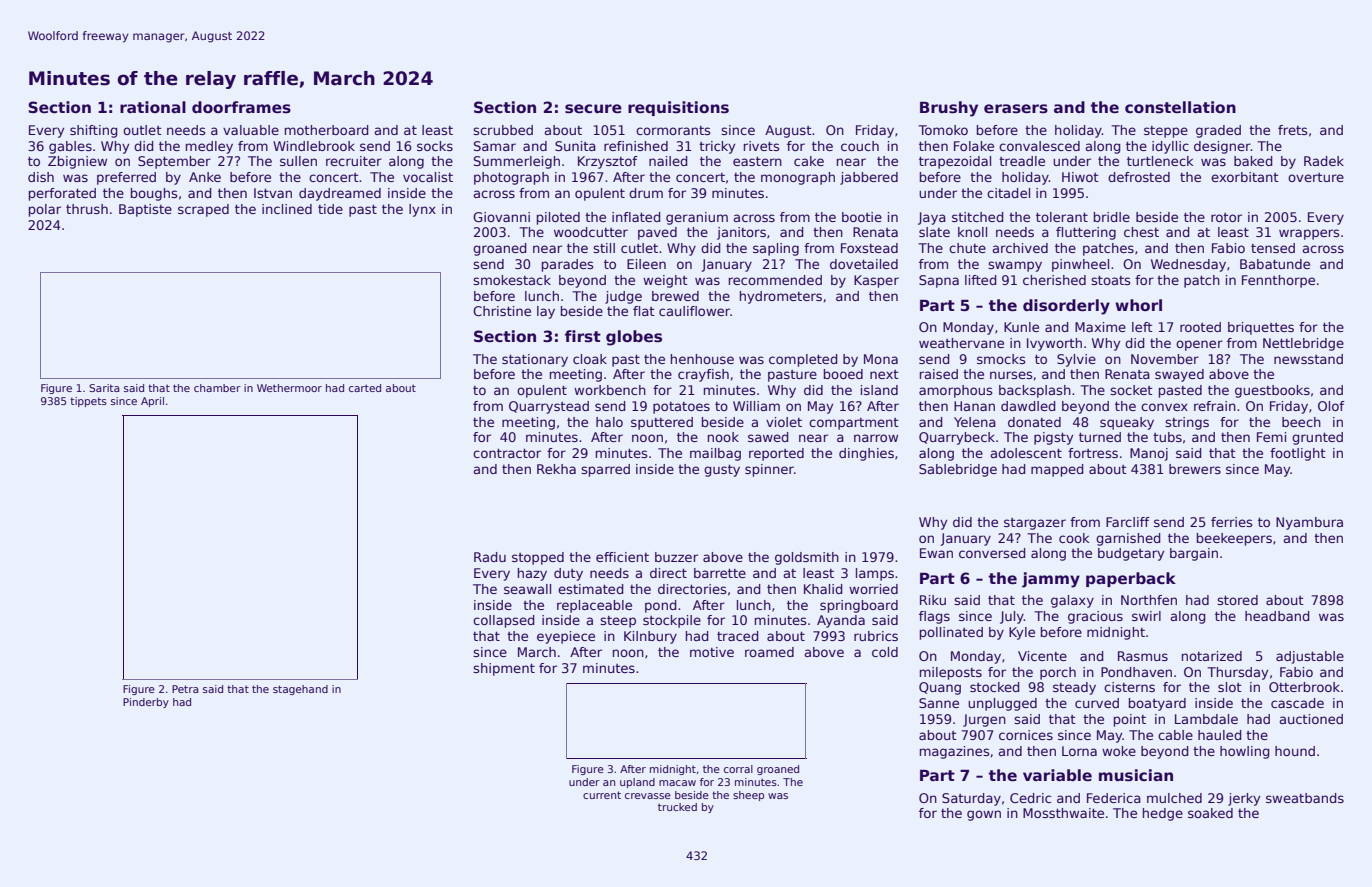  What do you see at coordinates (756, 406) in the screenshot?
I see `William` at bounding box center [756, 406].
